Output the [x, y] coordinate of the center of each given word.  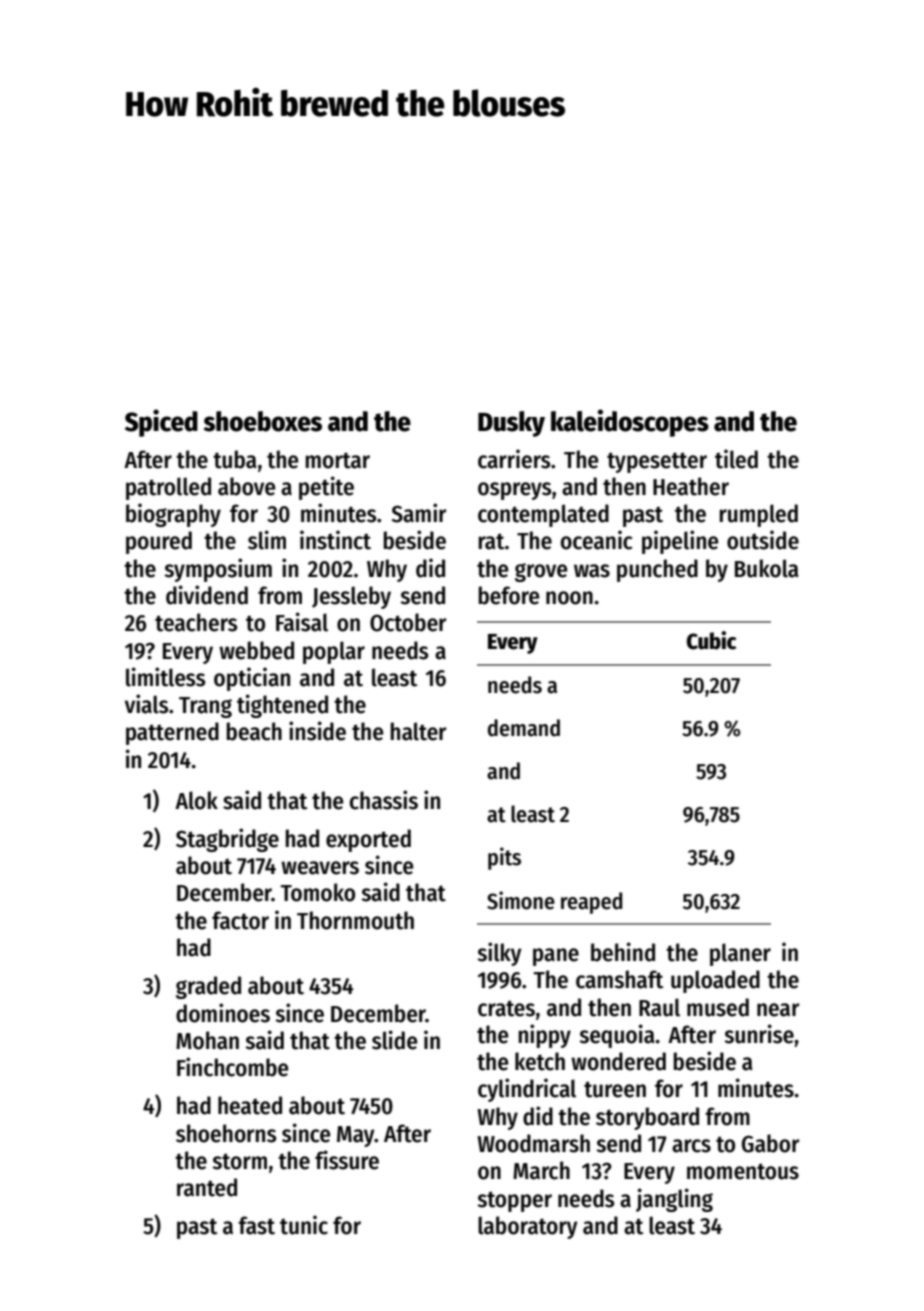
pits [504, 858]
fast [256, 1225]
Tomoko [318, 892]
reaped [591, 903]
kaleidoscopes [630, 423]
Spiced [161, 423]
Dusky [511, 424]
